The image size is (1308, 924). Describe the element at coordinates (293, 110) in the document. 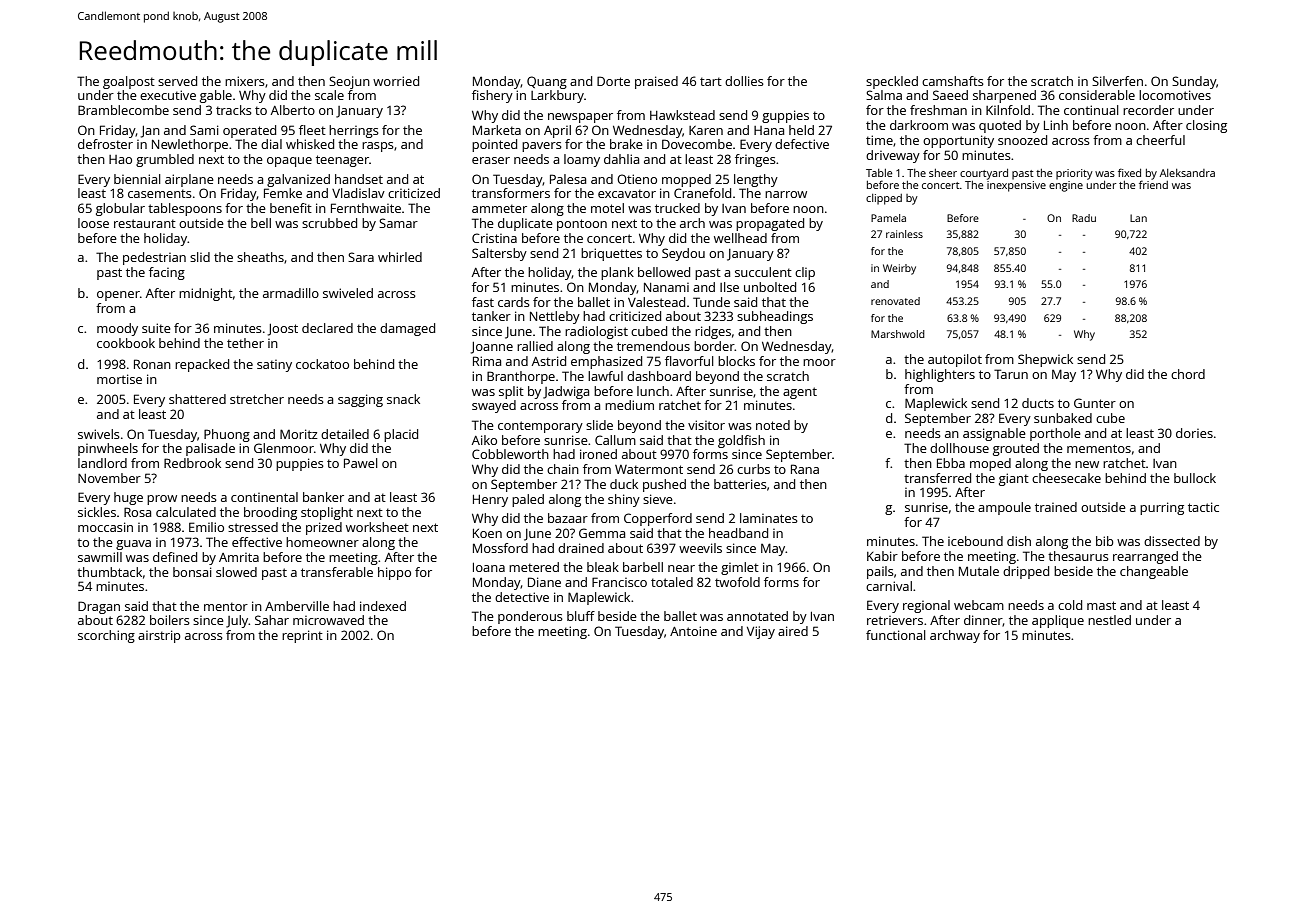

I see `Alberto` at that location.
